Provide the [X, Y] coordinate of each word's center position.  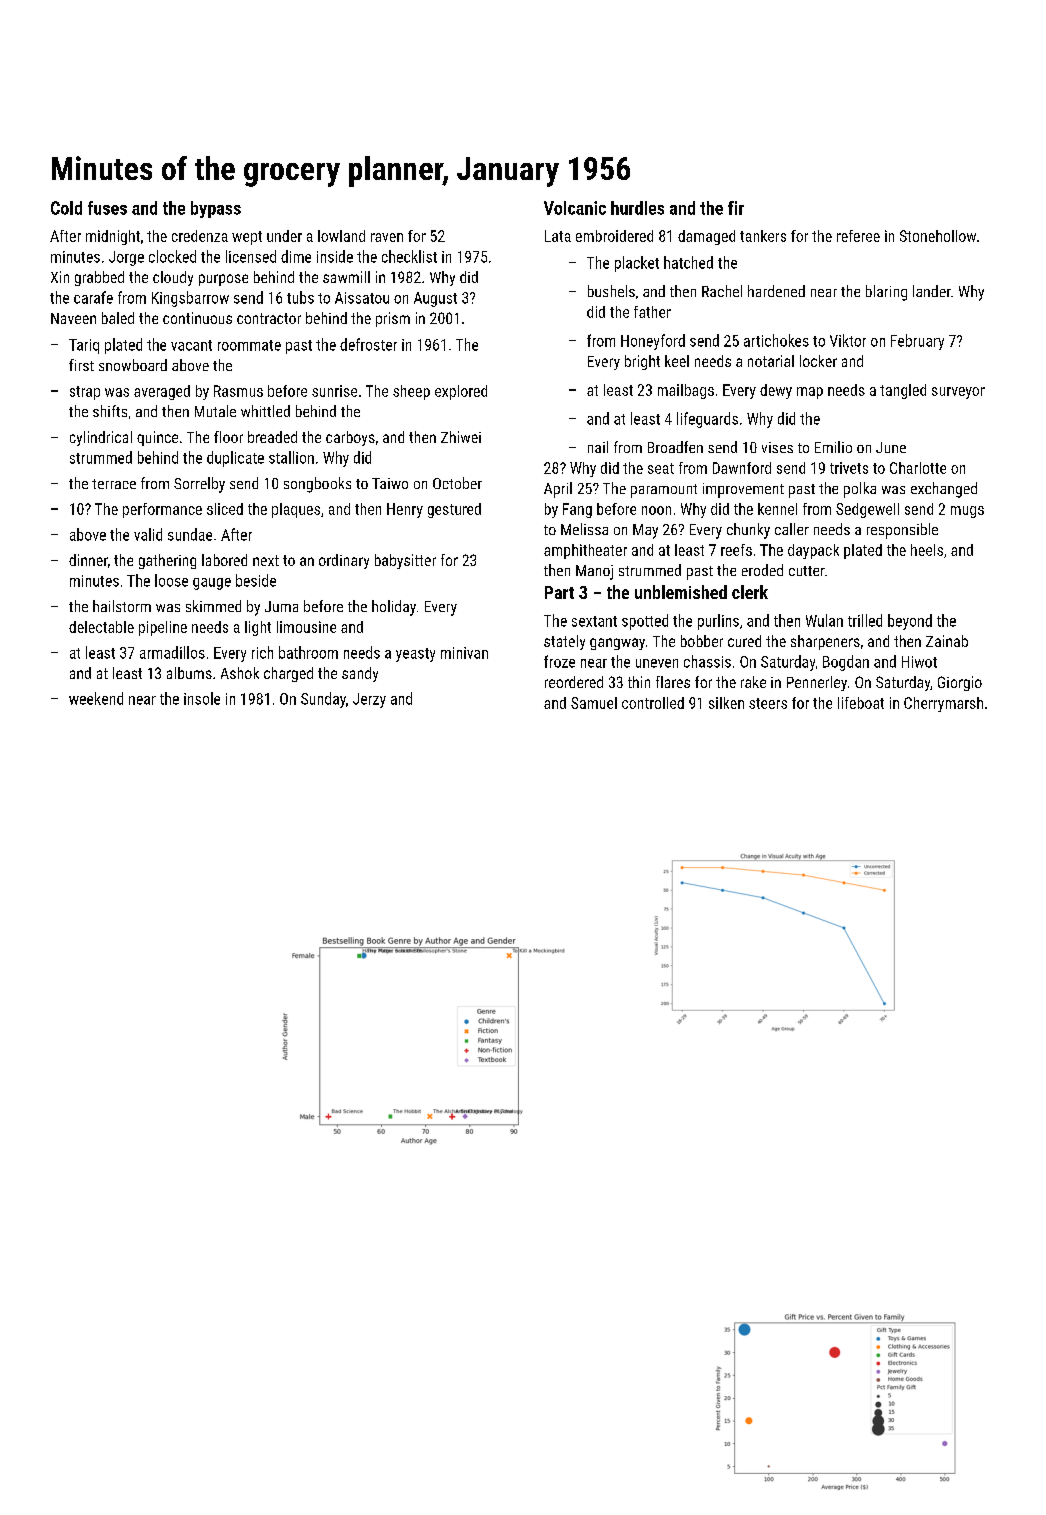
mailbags [686, 391]
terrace [114, 484]
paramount [664, 491]
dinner [88, 560]
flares [673, 682]
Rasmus [238, 391]
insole [202, 698]
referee [858, 236]
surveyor [958, 393]
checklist [409, 256]
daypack [813, 551]
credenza [200, 236]
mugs [967, 512]
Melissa [584, 529]
